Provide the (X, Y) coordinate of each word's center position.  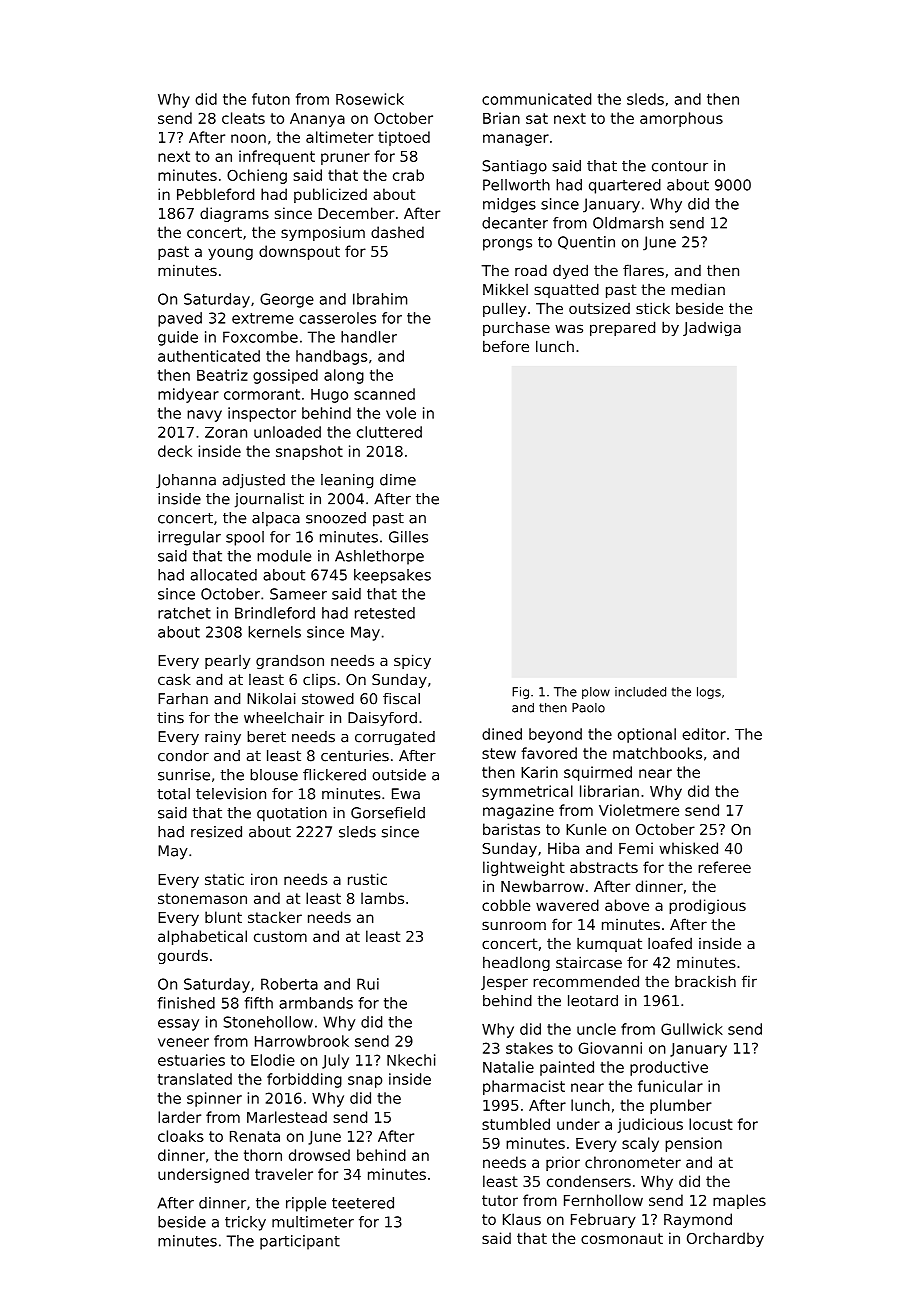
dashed (397, 232)
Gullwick (692, 1029)
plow (596, 693)
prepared (622, 328)
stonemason (202, 898)
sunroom (514, 925)
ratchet (184, 613)
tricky (245, 1223)
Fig (520, 693)
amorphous (681, 119)
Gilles (408, 537)
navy (204, 416)
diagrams (234, 214)
